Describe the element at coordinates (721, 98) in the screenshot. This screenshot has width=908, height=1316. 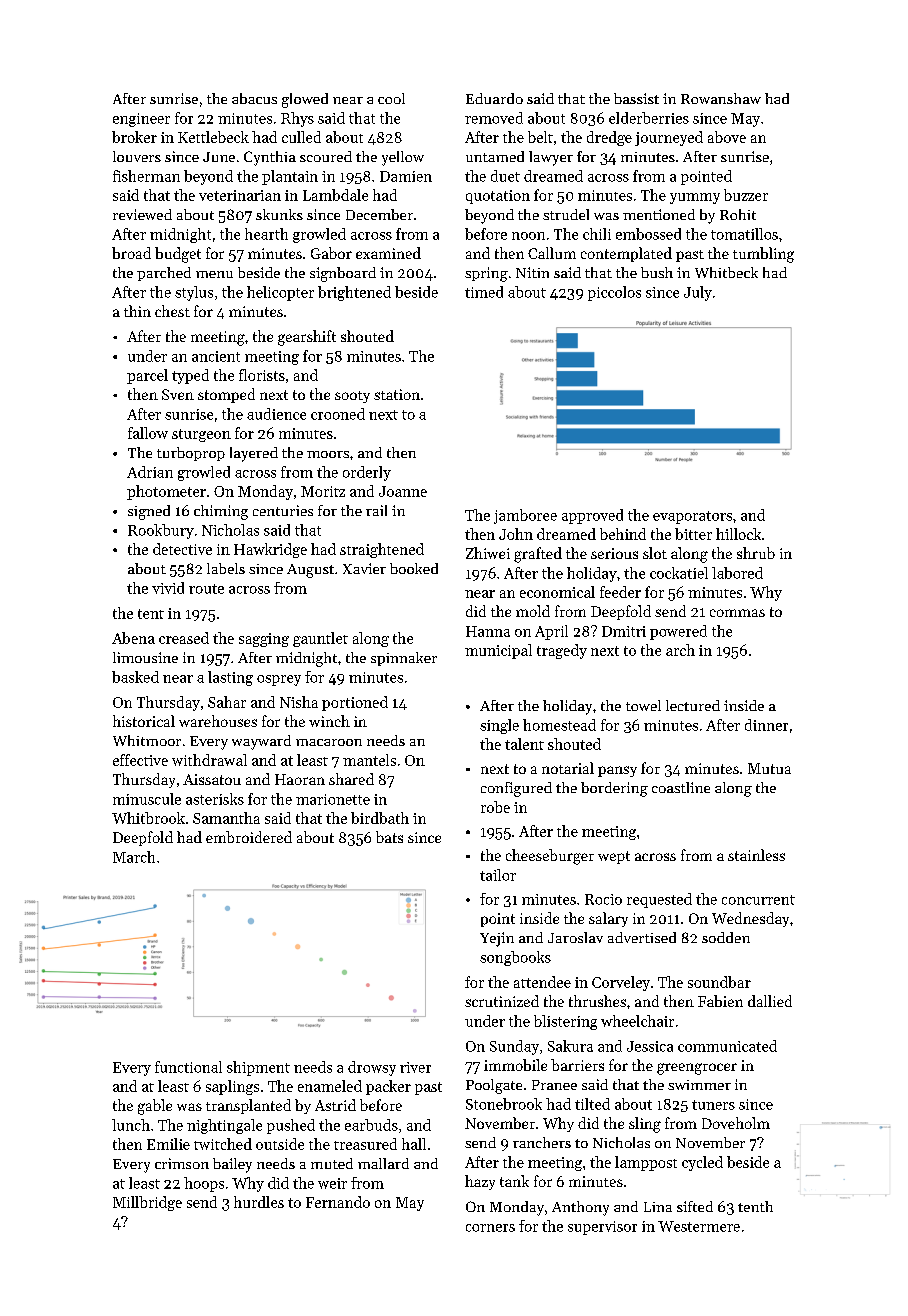
I see `Rowanshaw` at that location.
